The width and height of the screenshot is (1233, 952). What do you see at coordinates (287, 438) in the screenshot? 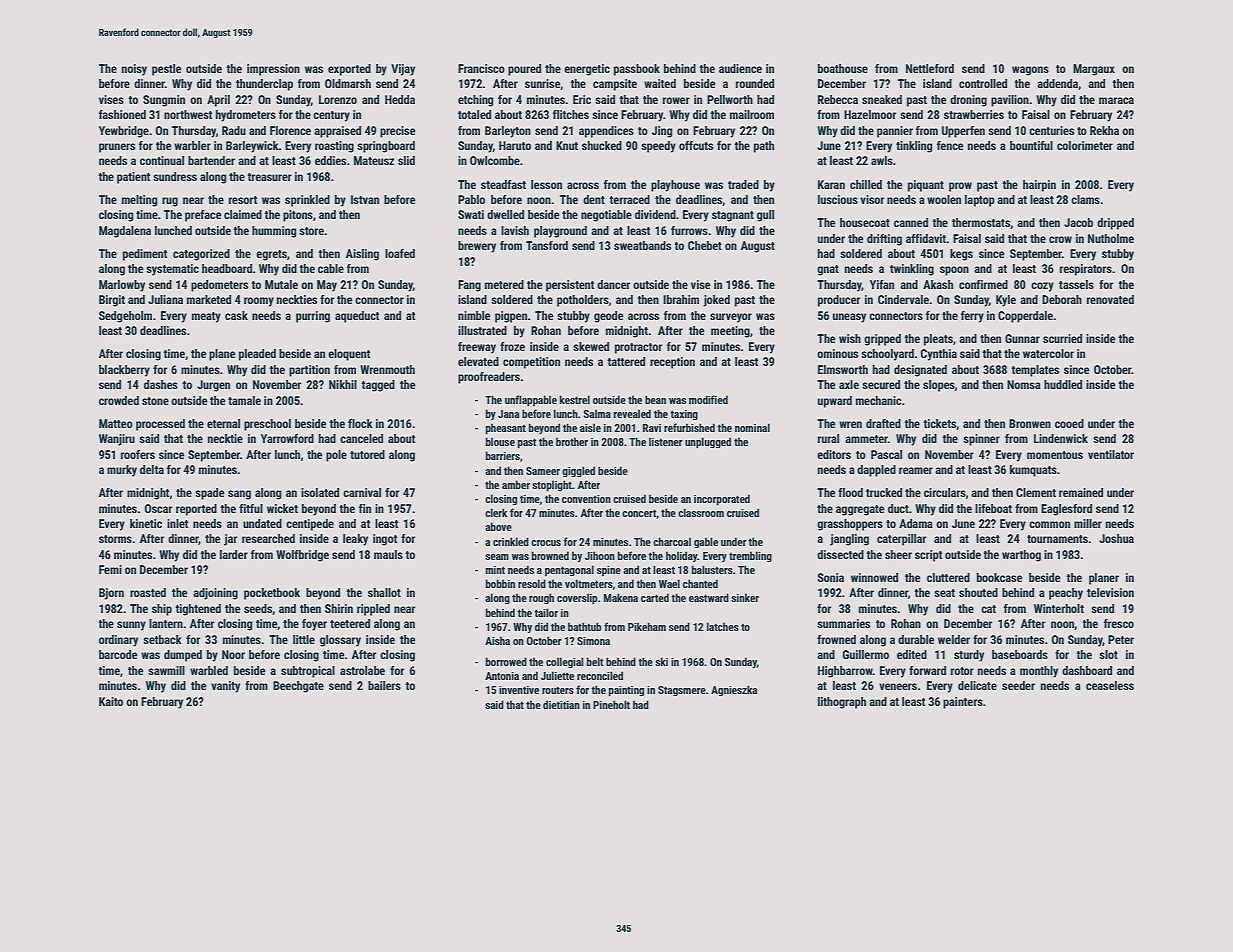
I see `Yarrowford` at bounding box center [287, 438].
